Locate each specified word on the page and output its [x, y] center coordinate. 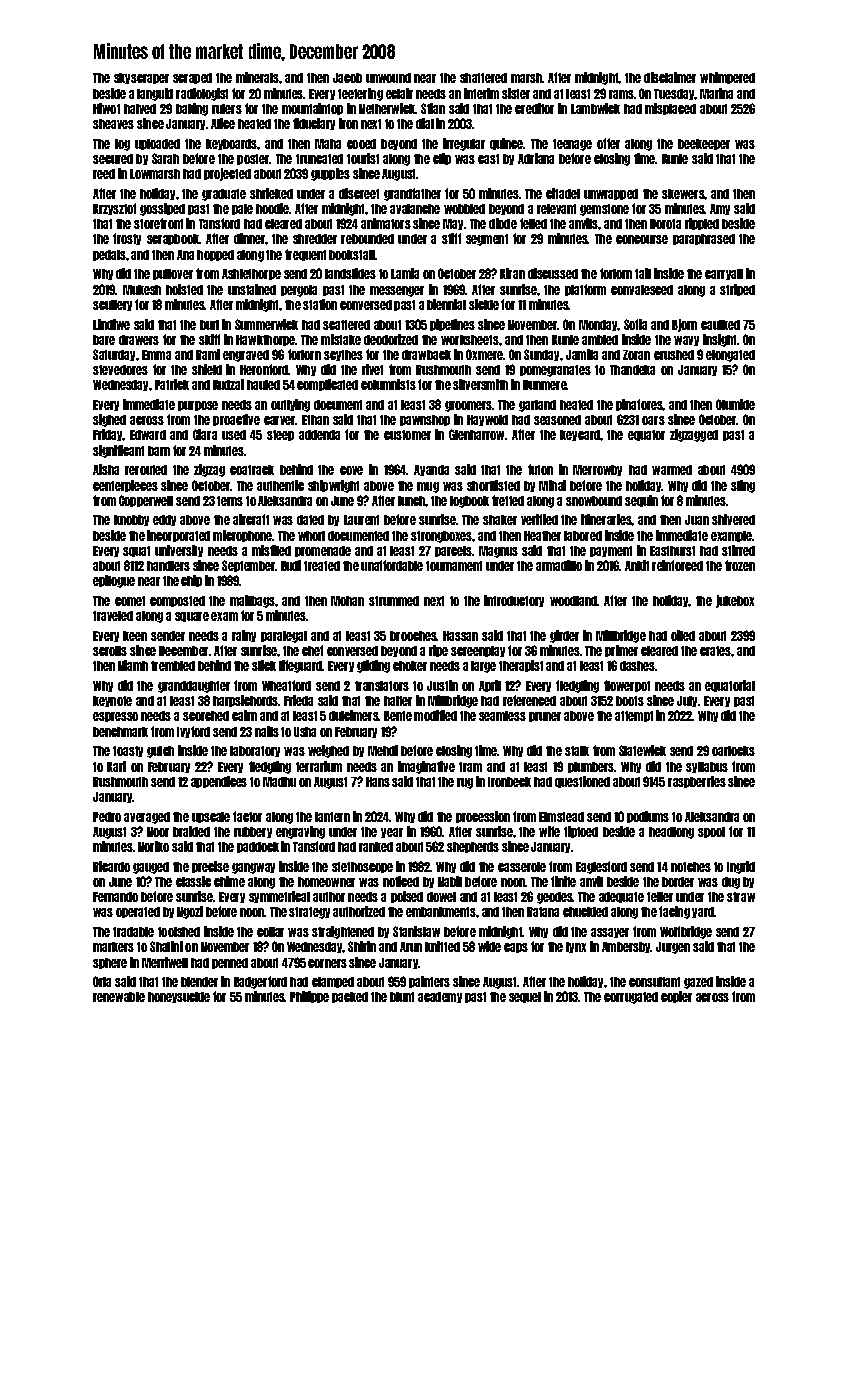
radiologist [202, 94]
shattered [483, 78]
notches [691, 867]
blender [199, 982]
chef [312, 650]
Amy [720, 209]
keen [135, 636]
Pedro [107, 817]
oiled [683, 635]
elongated [730, 356]
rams [621, 94]
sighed [109, 420]
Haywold [487, 420]
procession [483, 817]
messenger [397, 291]
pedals [109, 255]
